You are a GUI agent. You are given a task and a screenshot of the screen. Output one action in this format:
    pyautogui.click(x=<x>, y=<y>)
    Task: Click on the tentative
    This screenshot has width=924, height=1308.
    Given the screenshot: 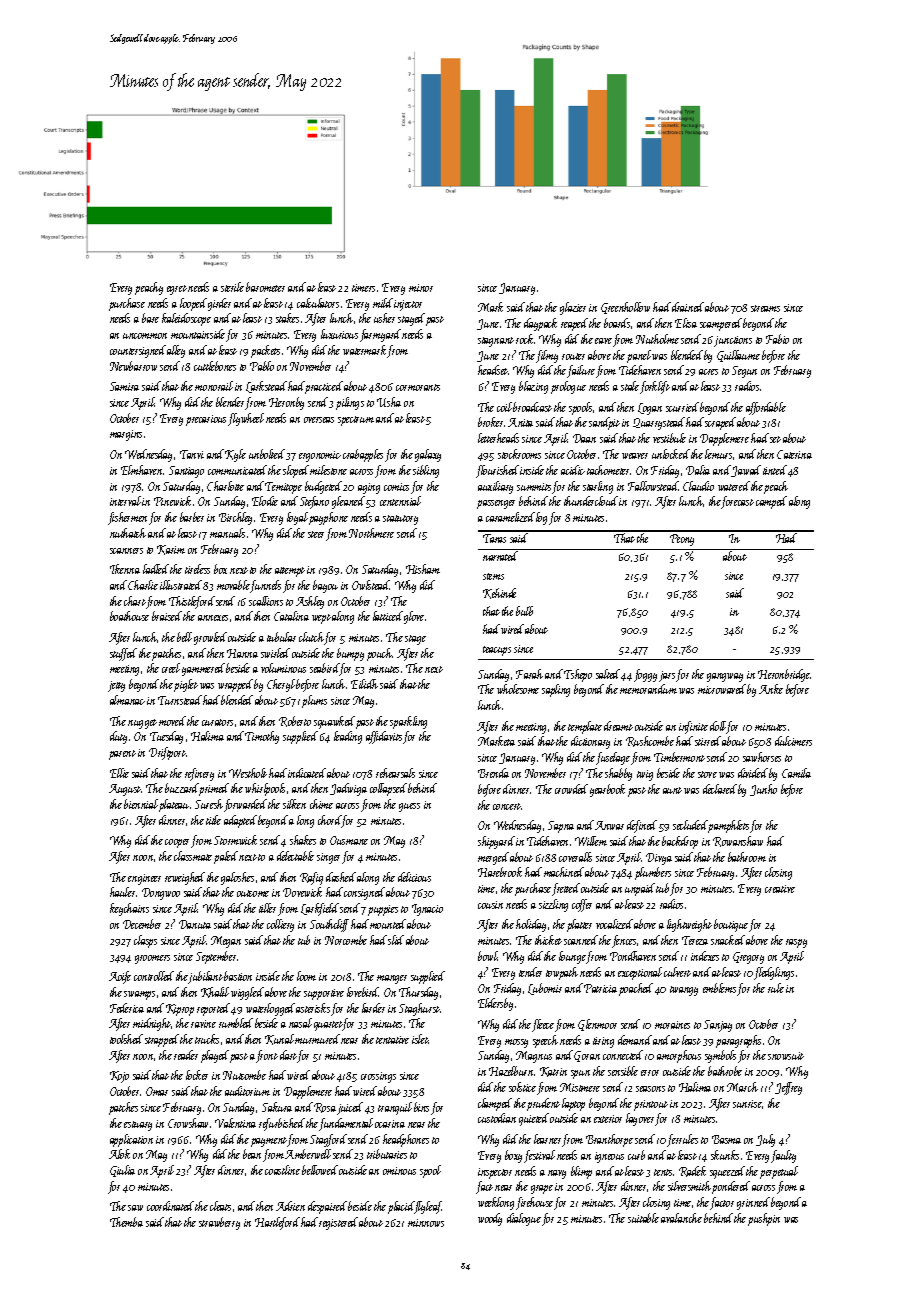 What is the action you would take?
    pyautogui.click(x=392, y=1040)
